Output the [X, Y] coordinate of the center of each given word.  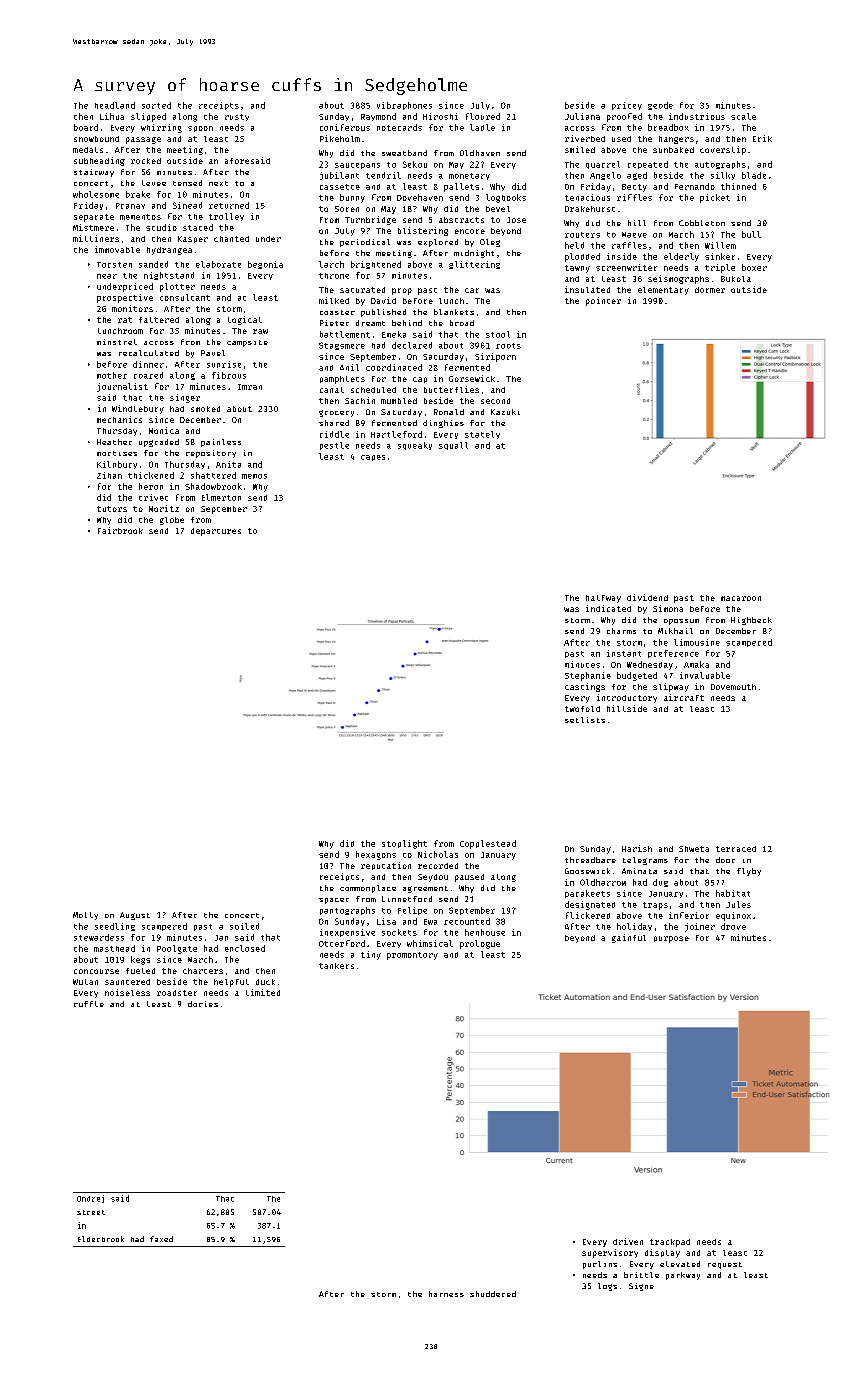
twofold [582, 709]
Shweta [694, 849]
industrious [697, 116]
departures [216, 532]
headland [115, 105]
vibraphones [404, 106]
